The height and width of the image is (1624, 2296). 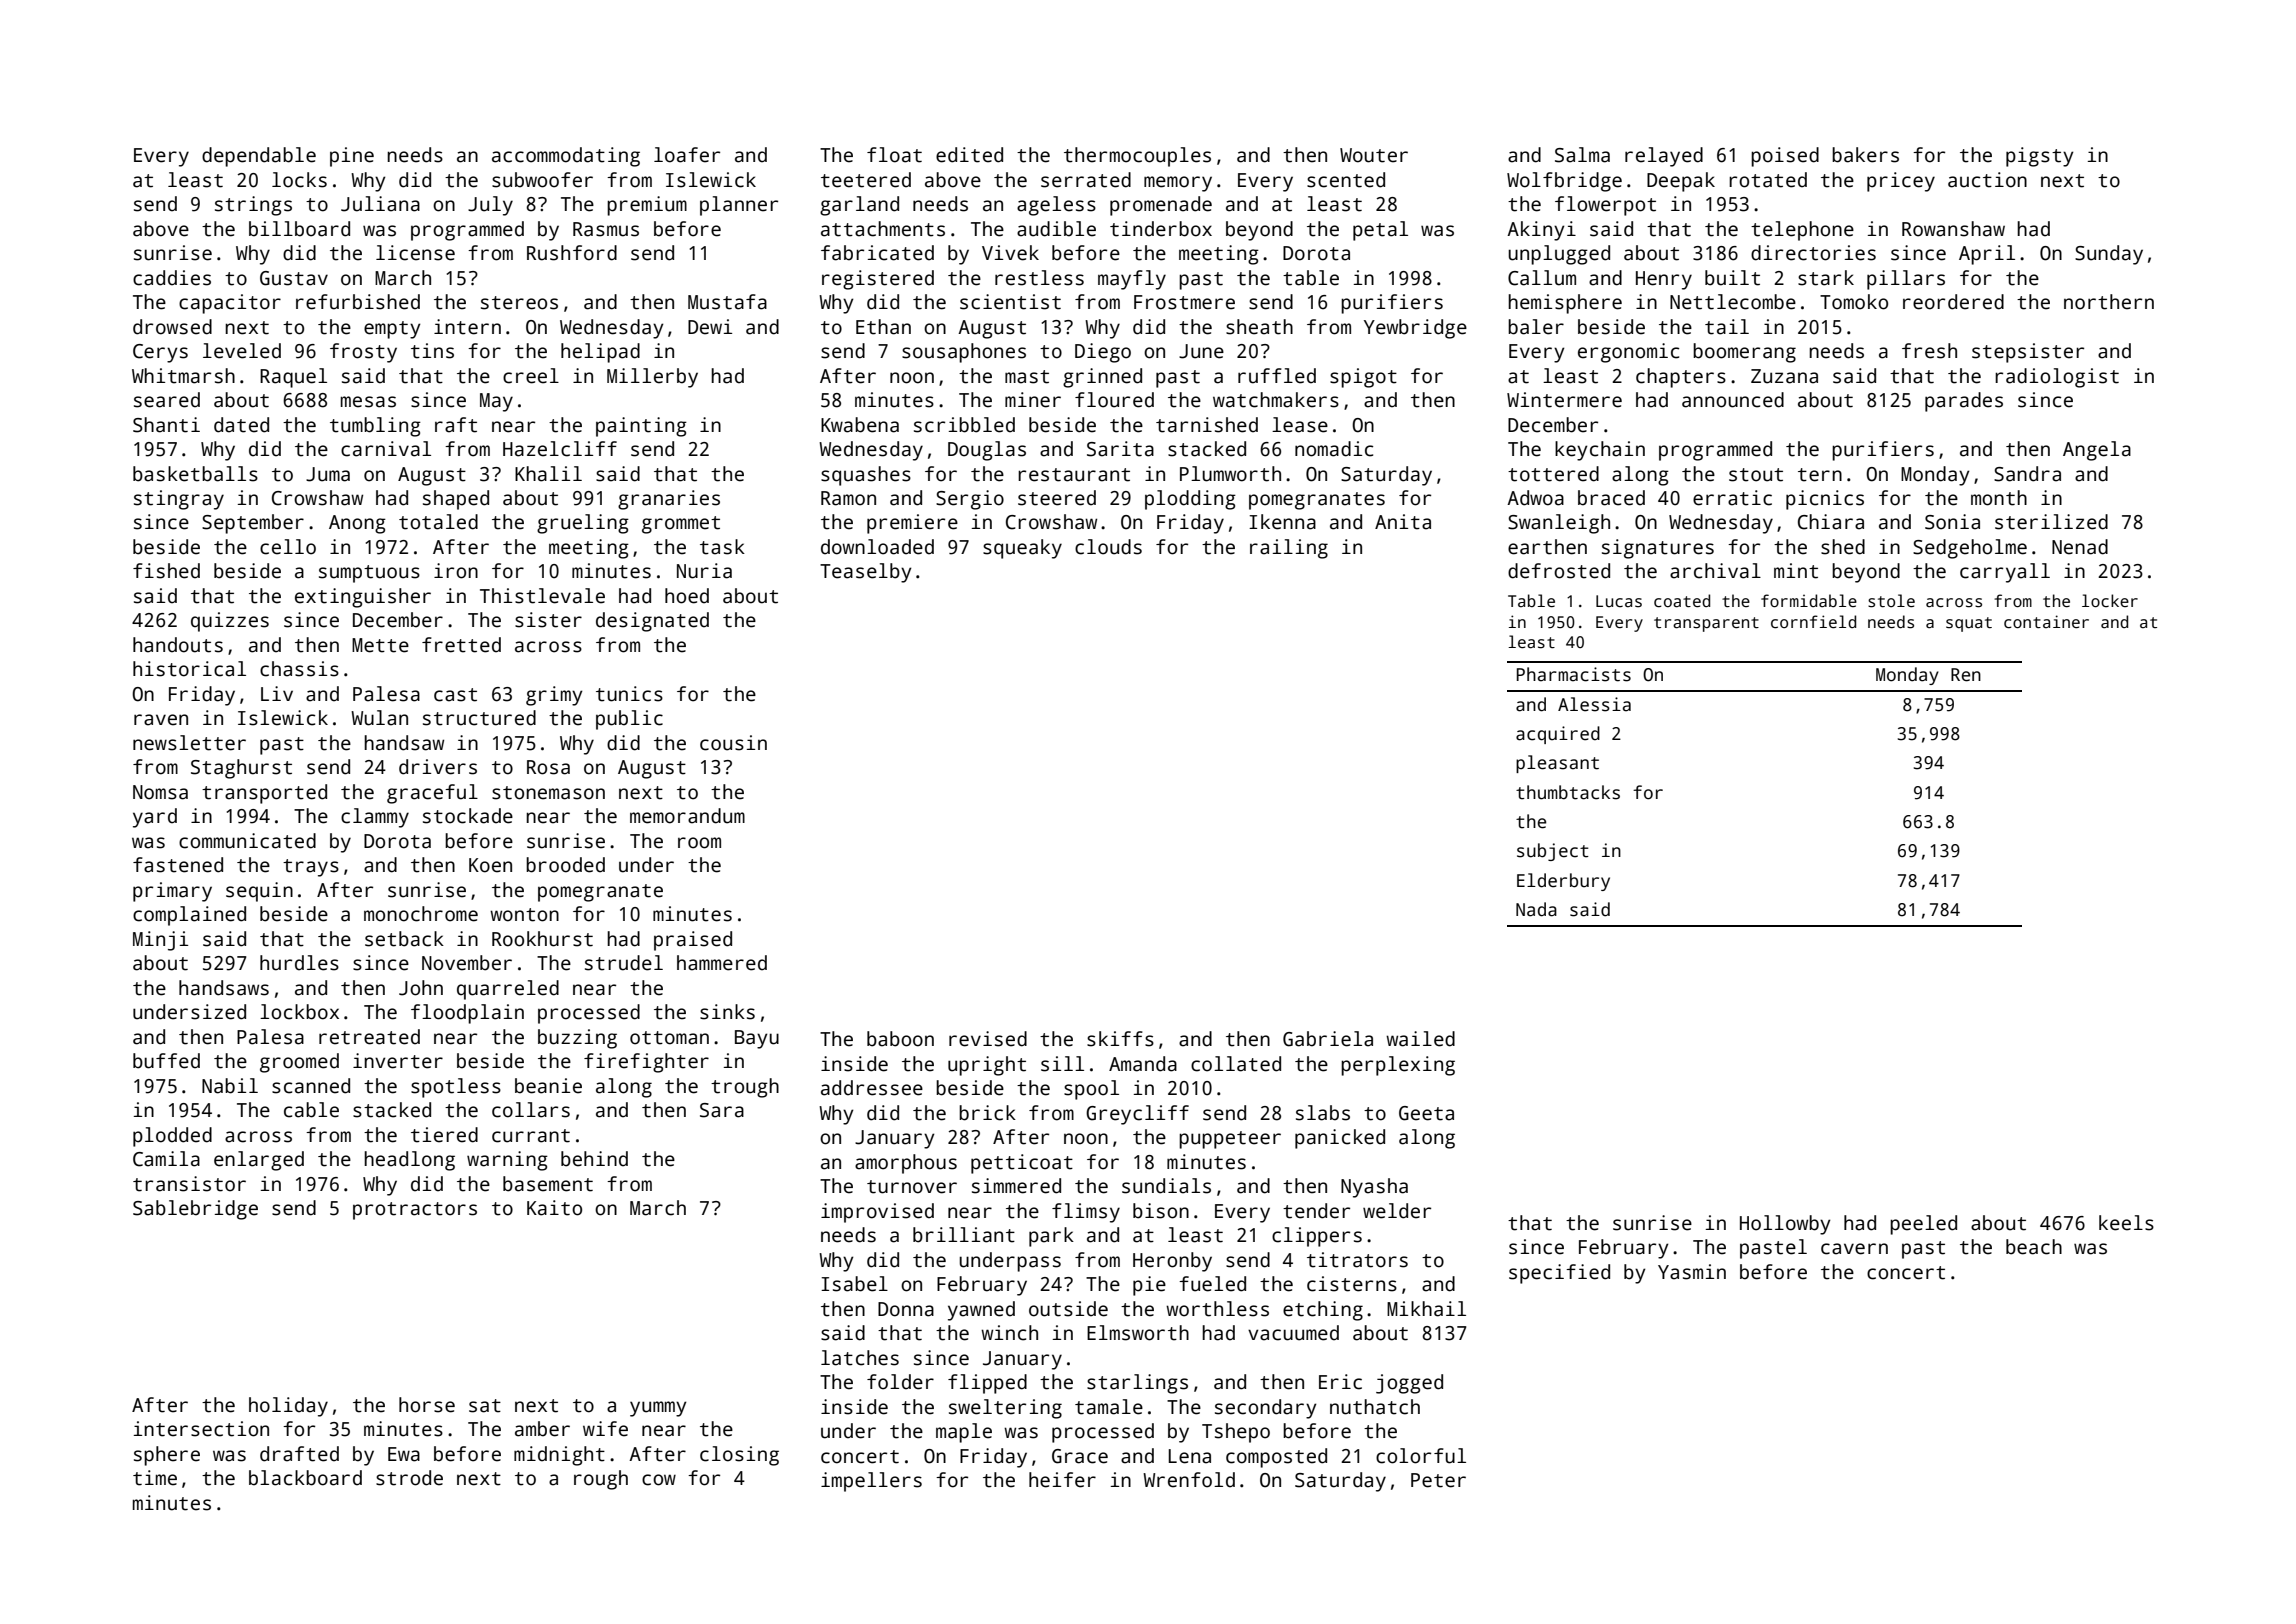 I want to click on Minji, so click(x=160, y=941).
